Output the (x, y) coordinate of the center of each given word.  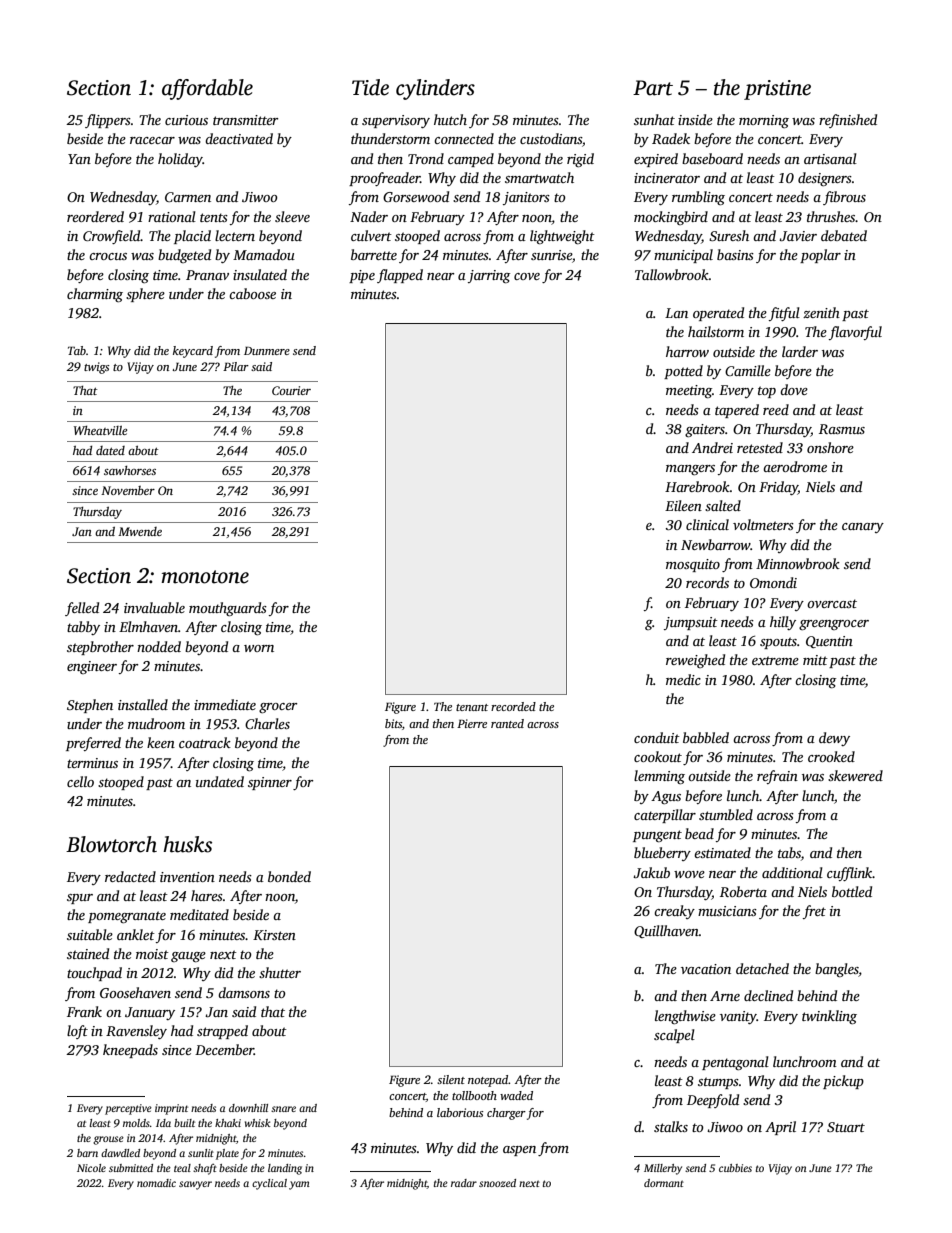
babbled (706, 737)
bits (393, 723)
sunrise (551, 255)
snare (283, 1109)
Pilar (236, 366)
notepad (488, 1081)
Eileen (683, 505)
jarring (489, 277)
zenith (821, 312)
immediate (225, 704)
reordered (95, 216)
